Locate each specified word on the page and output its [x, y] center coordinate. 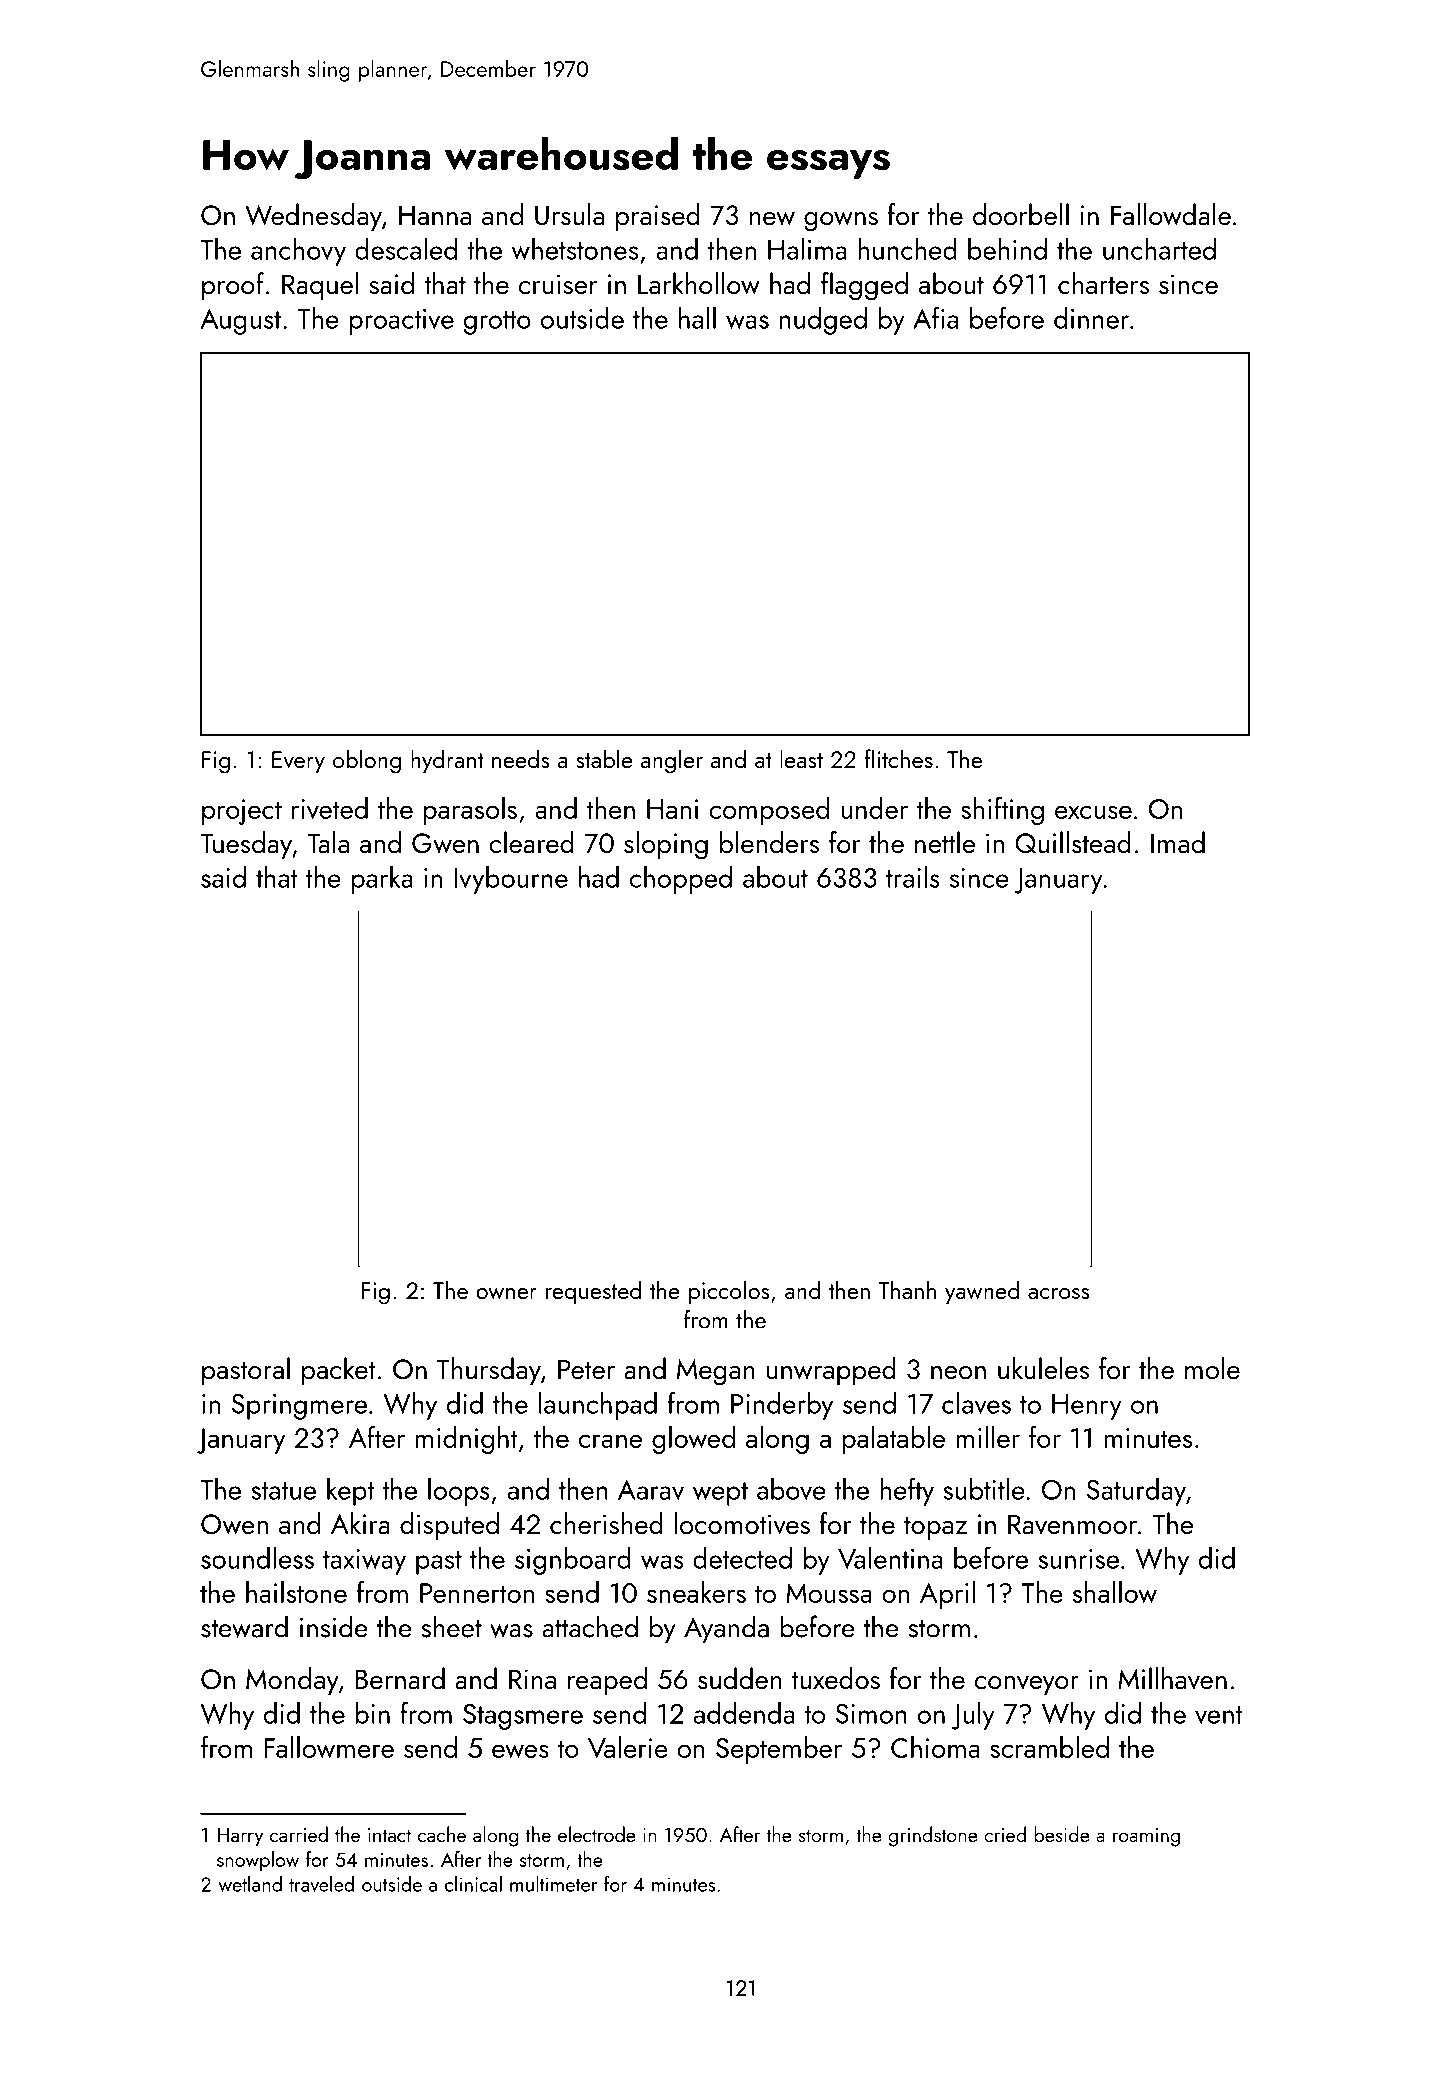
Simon [871, 1714]
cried [1005, 1834]
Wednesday [313, 217]
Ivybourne [511, 880]
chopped [681, 880]
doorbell [1021, 214]
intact [389, 1835]
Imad [1178, 842]
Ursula [569, 214]
